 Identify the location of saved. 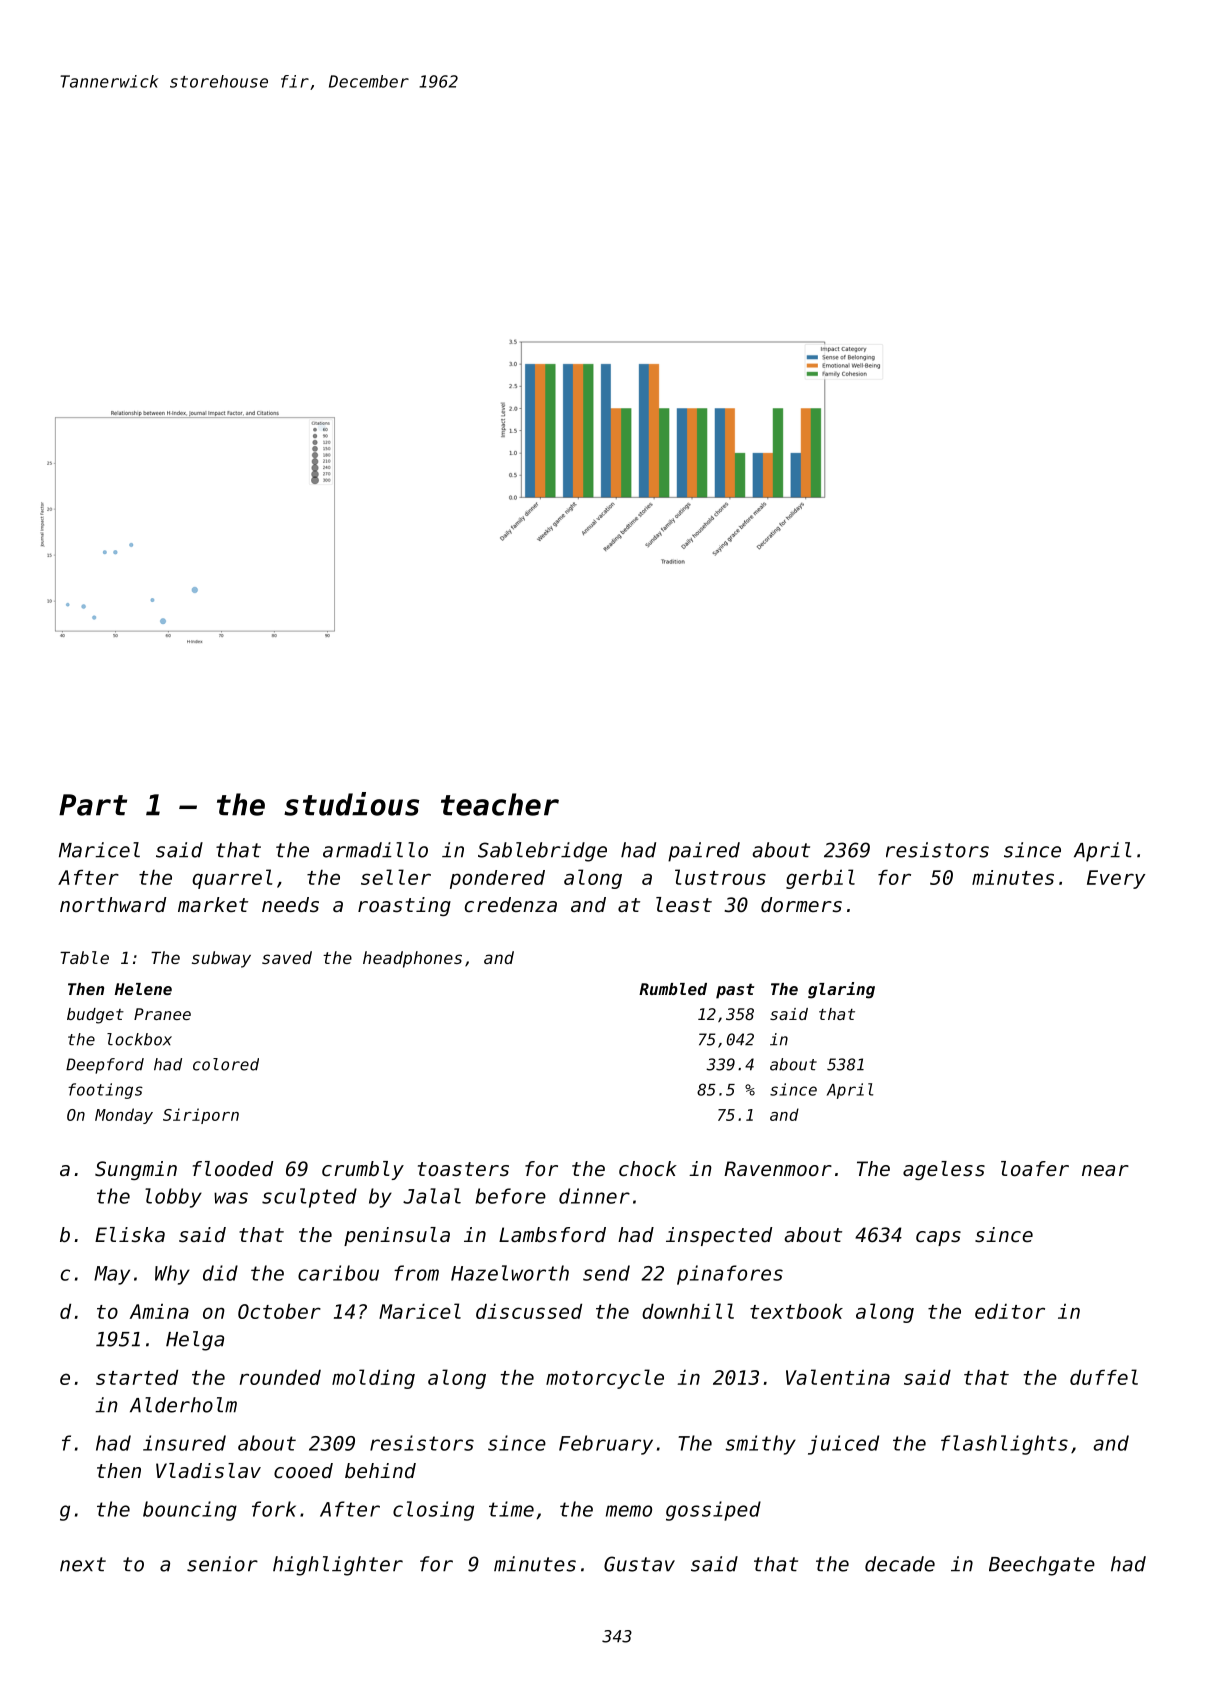
(287, 957).
